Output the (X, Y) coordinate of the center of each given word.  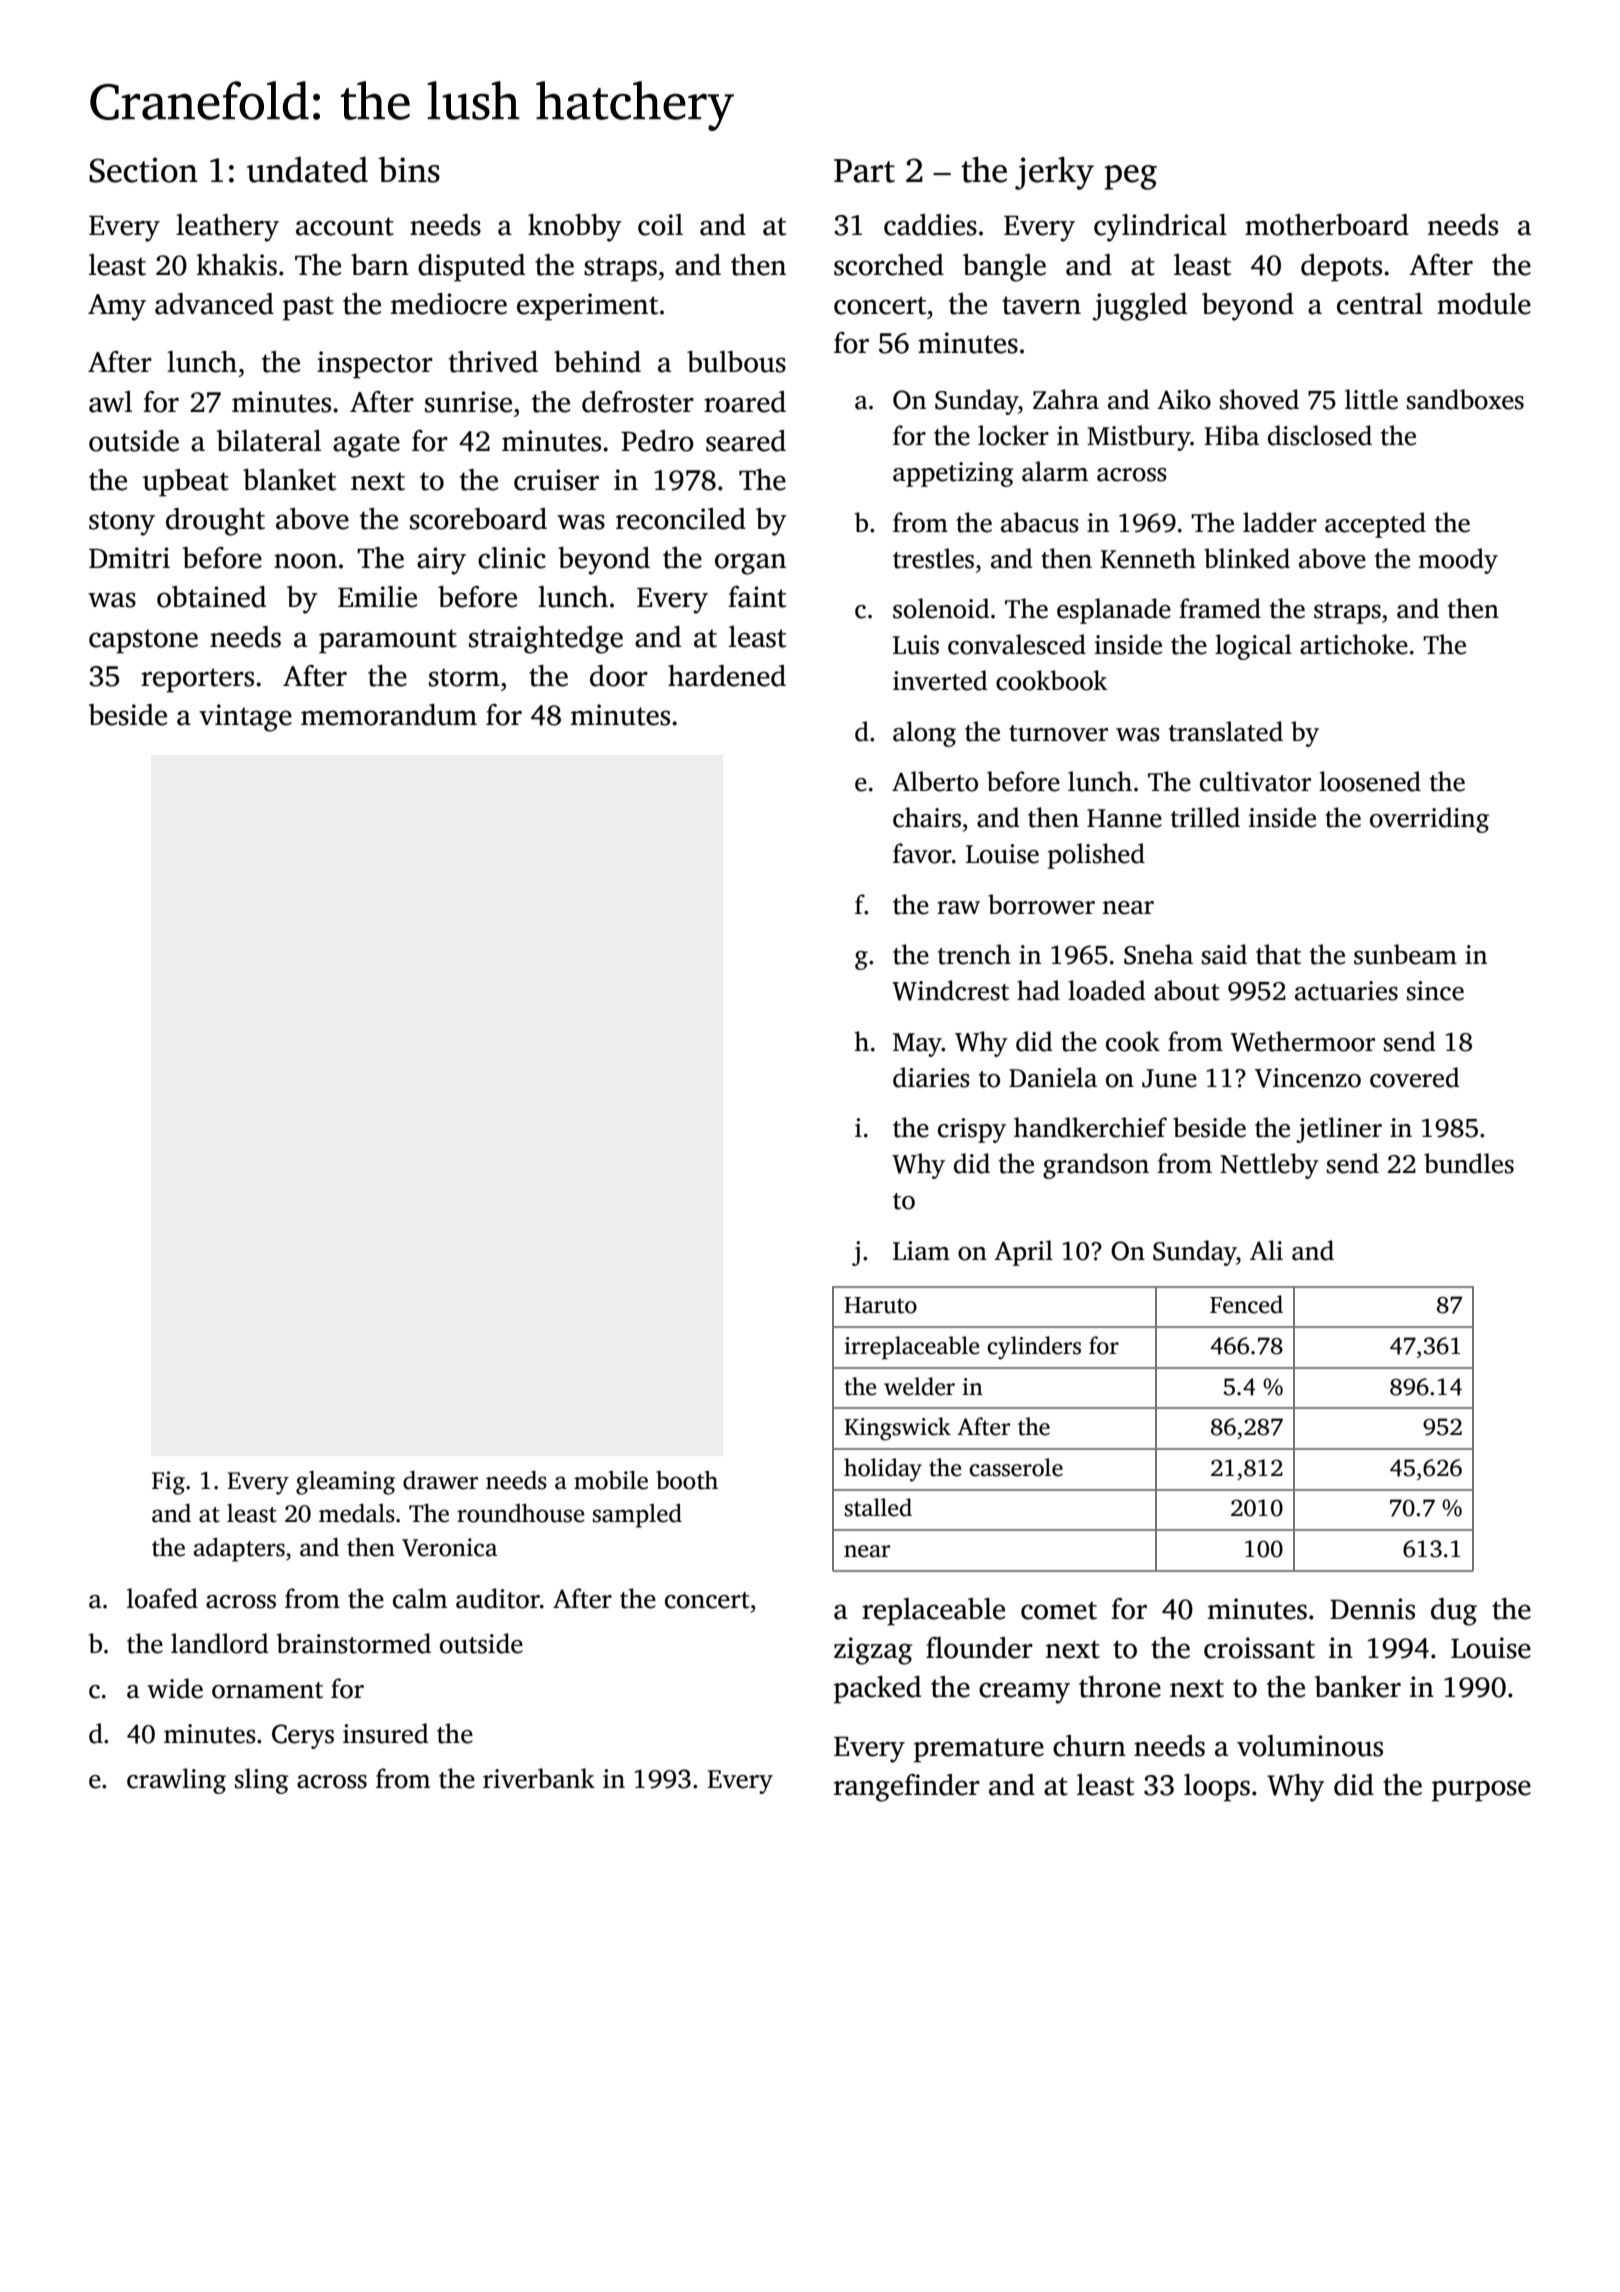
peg (1130, 177)
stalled (878, 1507)
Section (143, 170)
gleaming (345, 1483)
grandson (1096, 1166)
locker (1013, 435)
